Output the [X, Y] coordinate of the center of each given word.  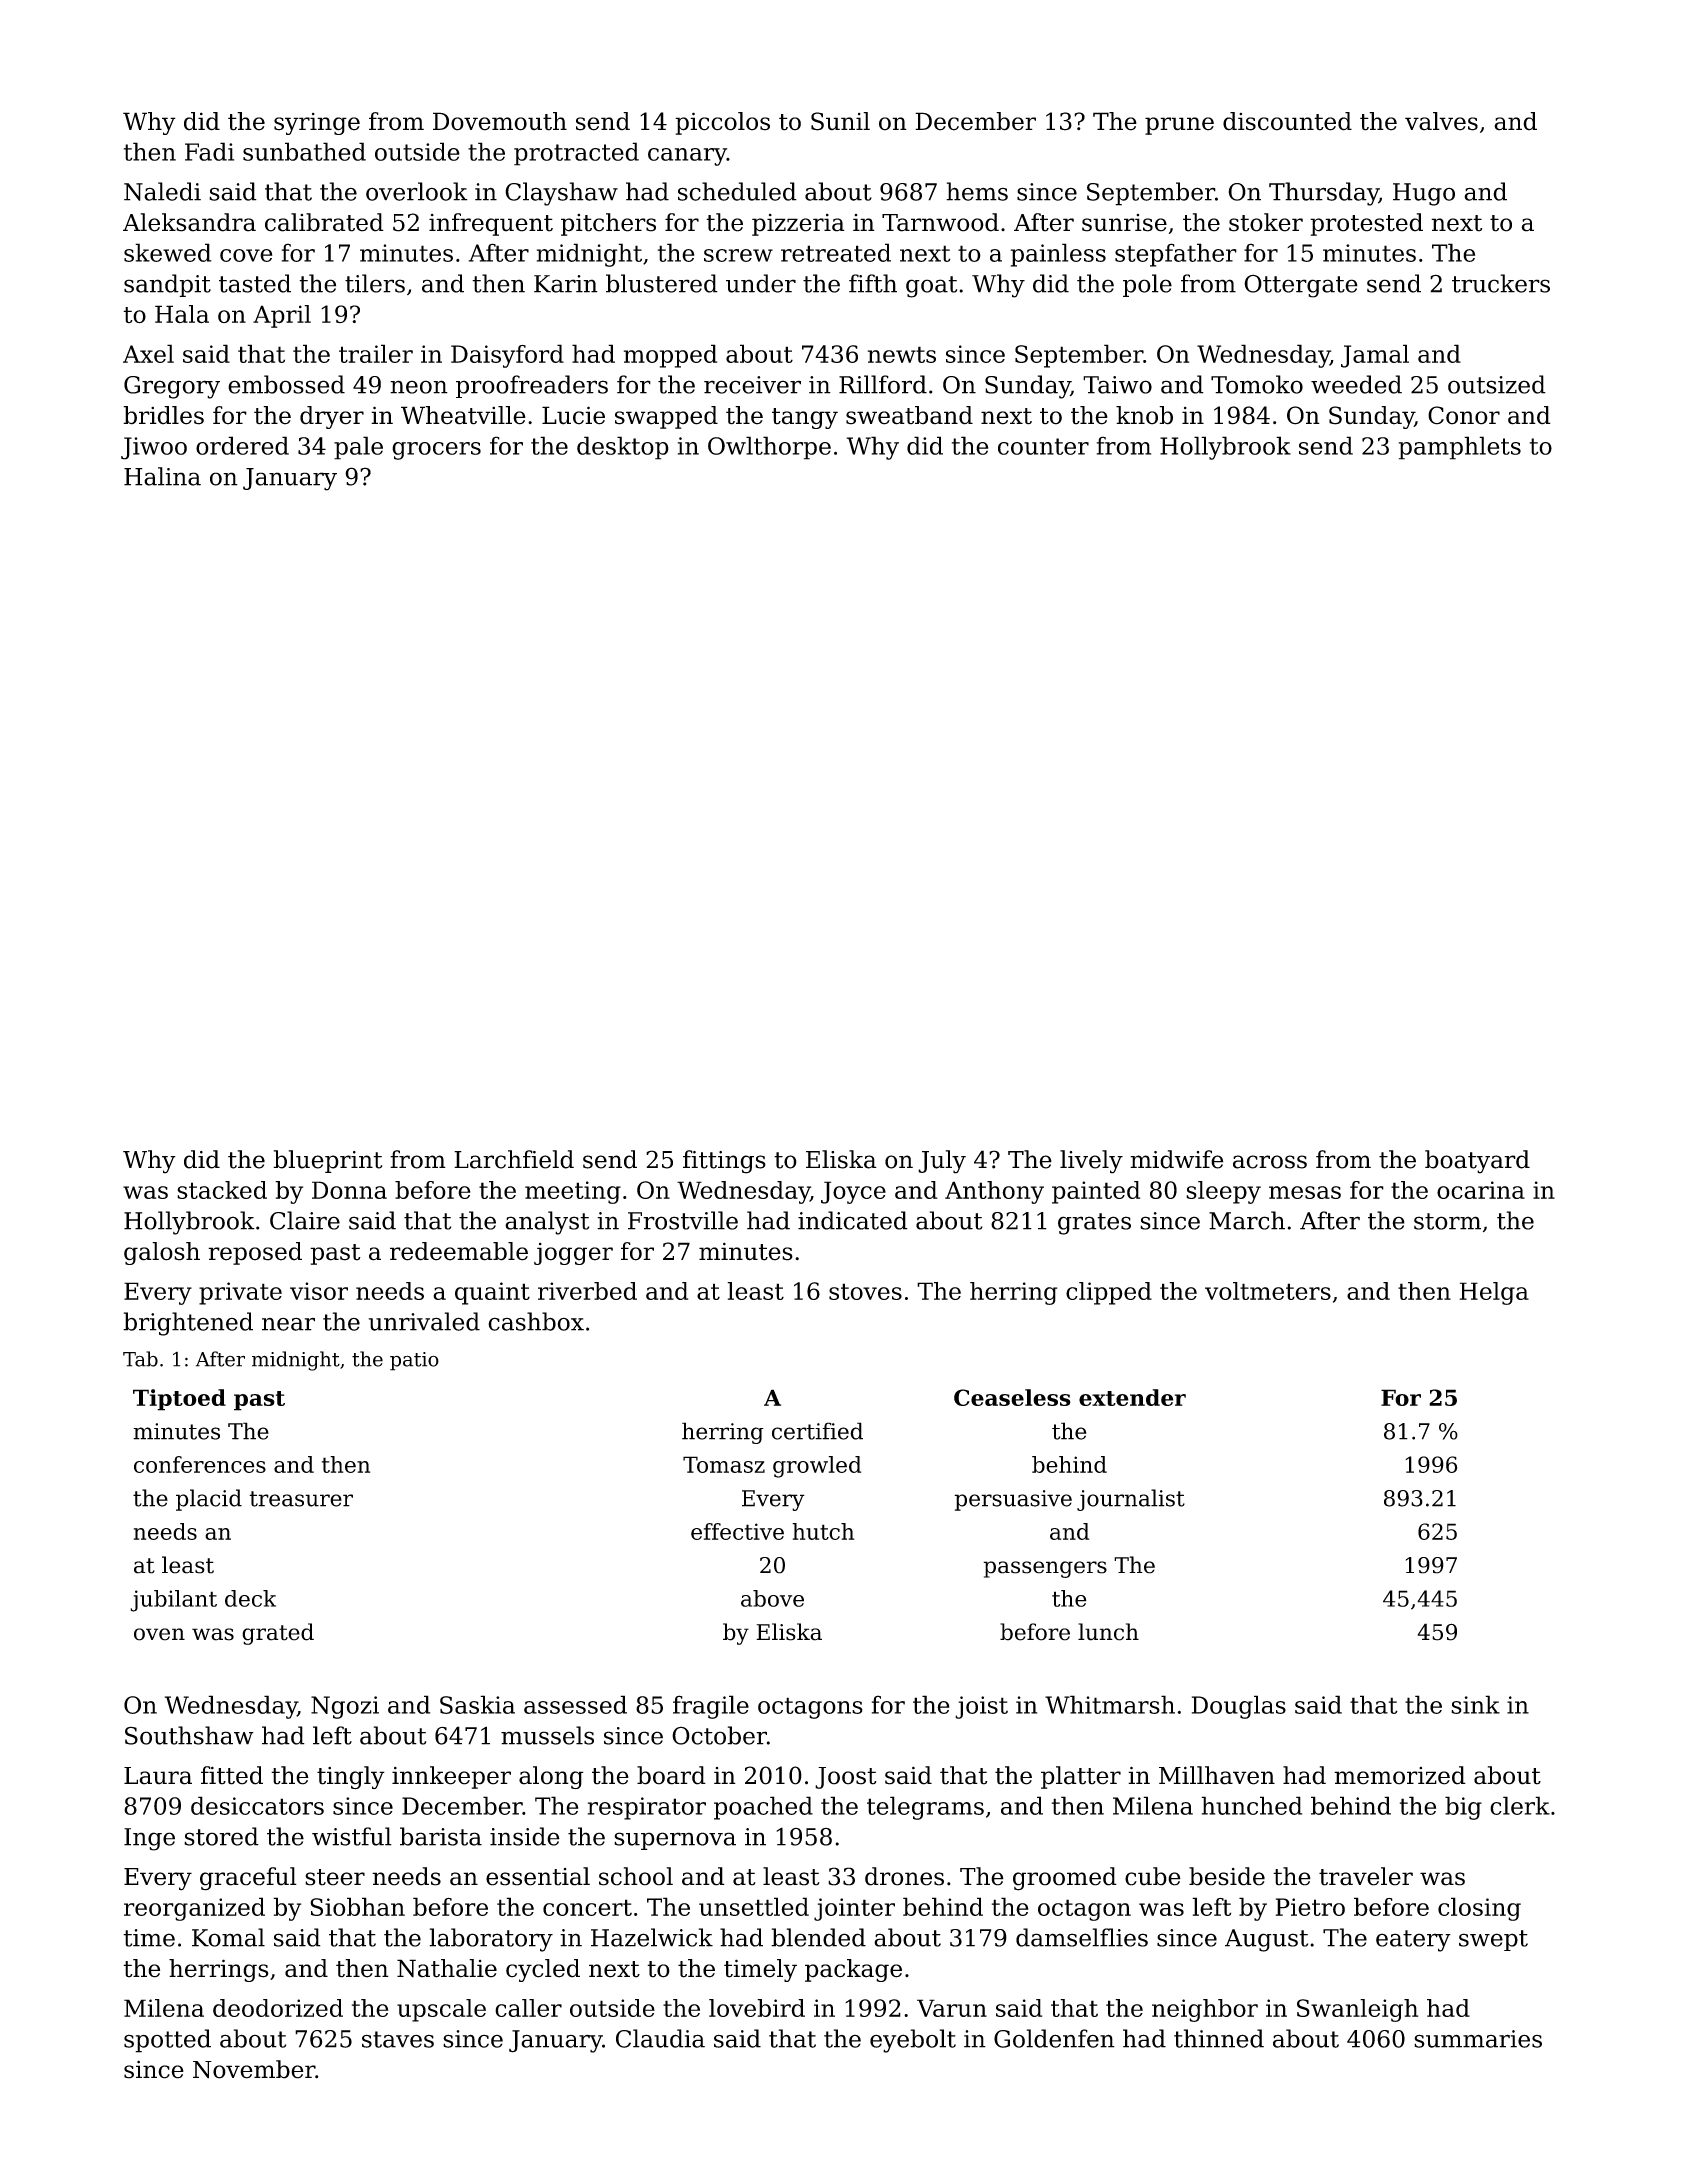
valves [1441, 121]
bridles [163, 415]
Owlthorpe [769, 448]
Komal [228, 1937]
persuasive [1013, 1500]
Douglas [1239, 1707]
